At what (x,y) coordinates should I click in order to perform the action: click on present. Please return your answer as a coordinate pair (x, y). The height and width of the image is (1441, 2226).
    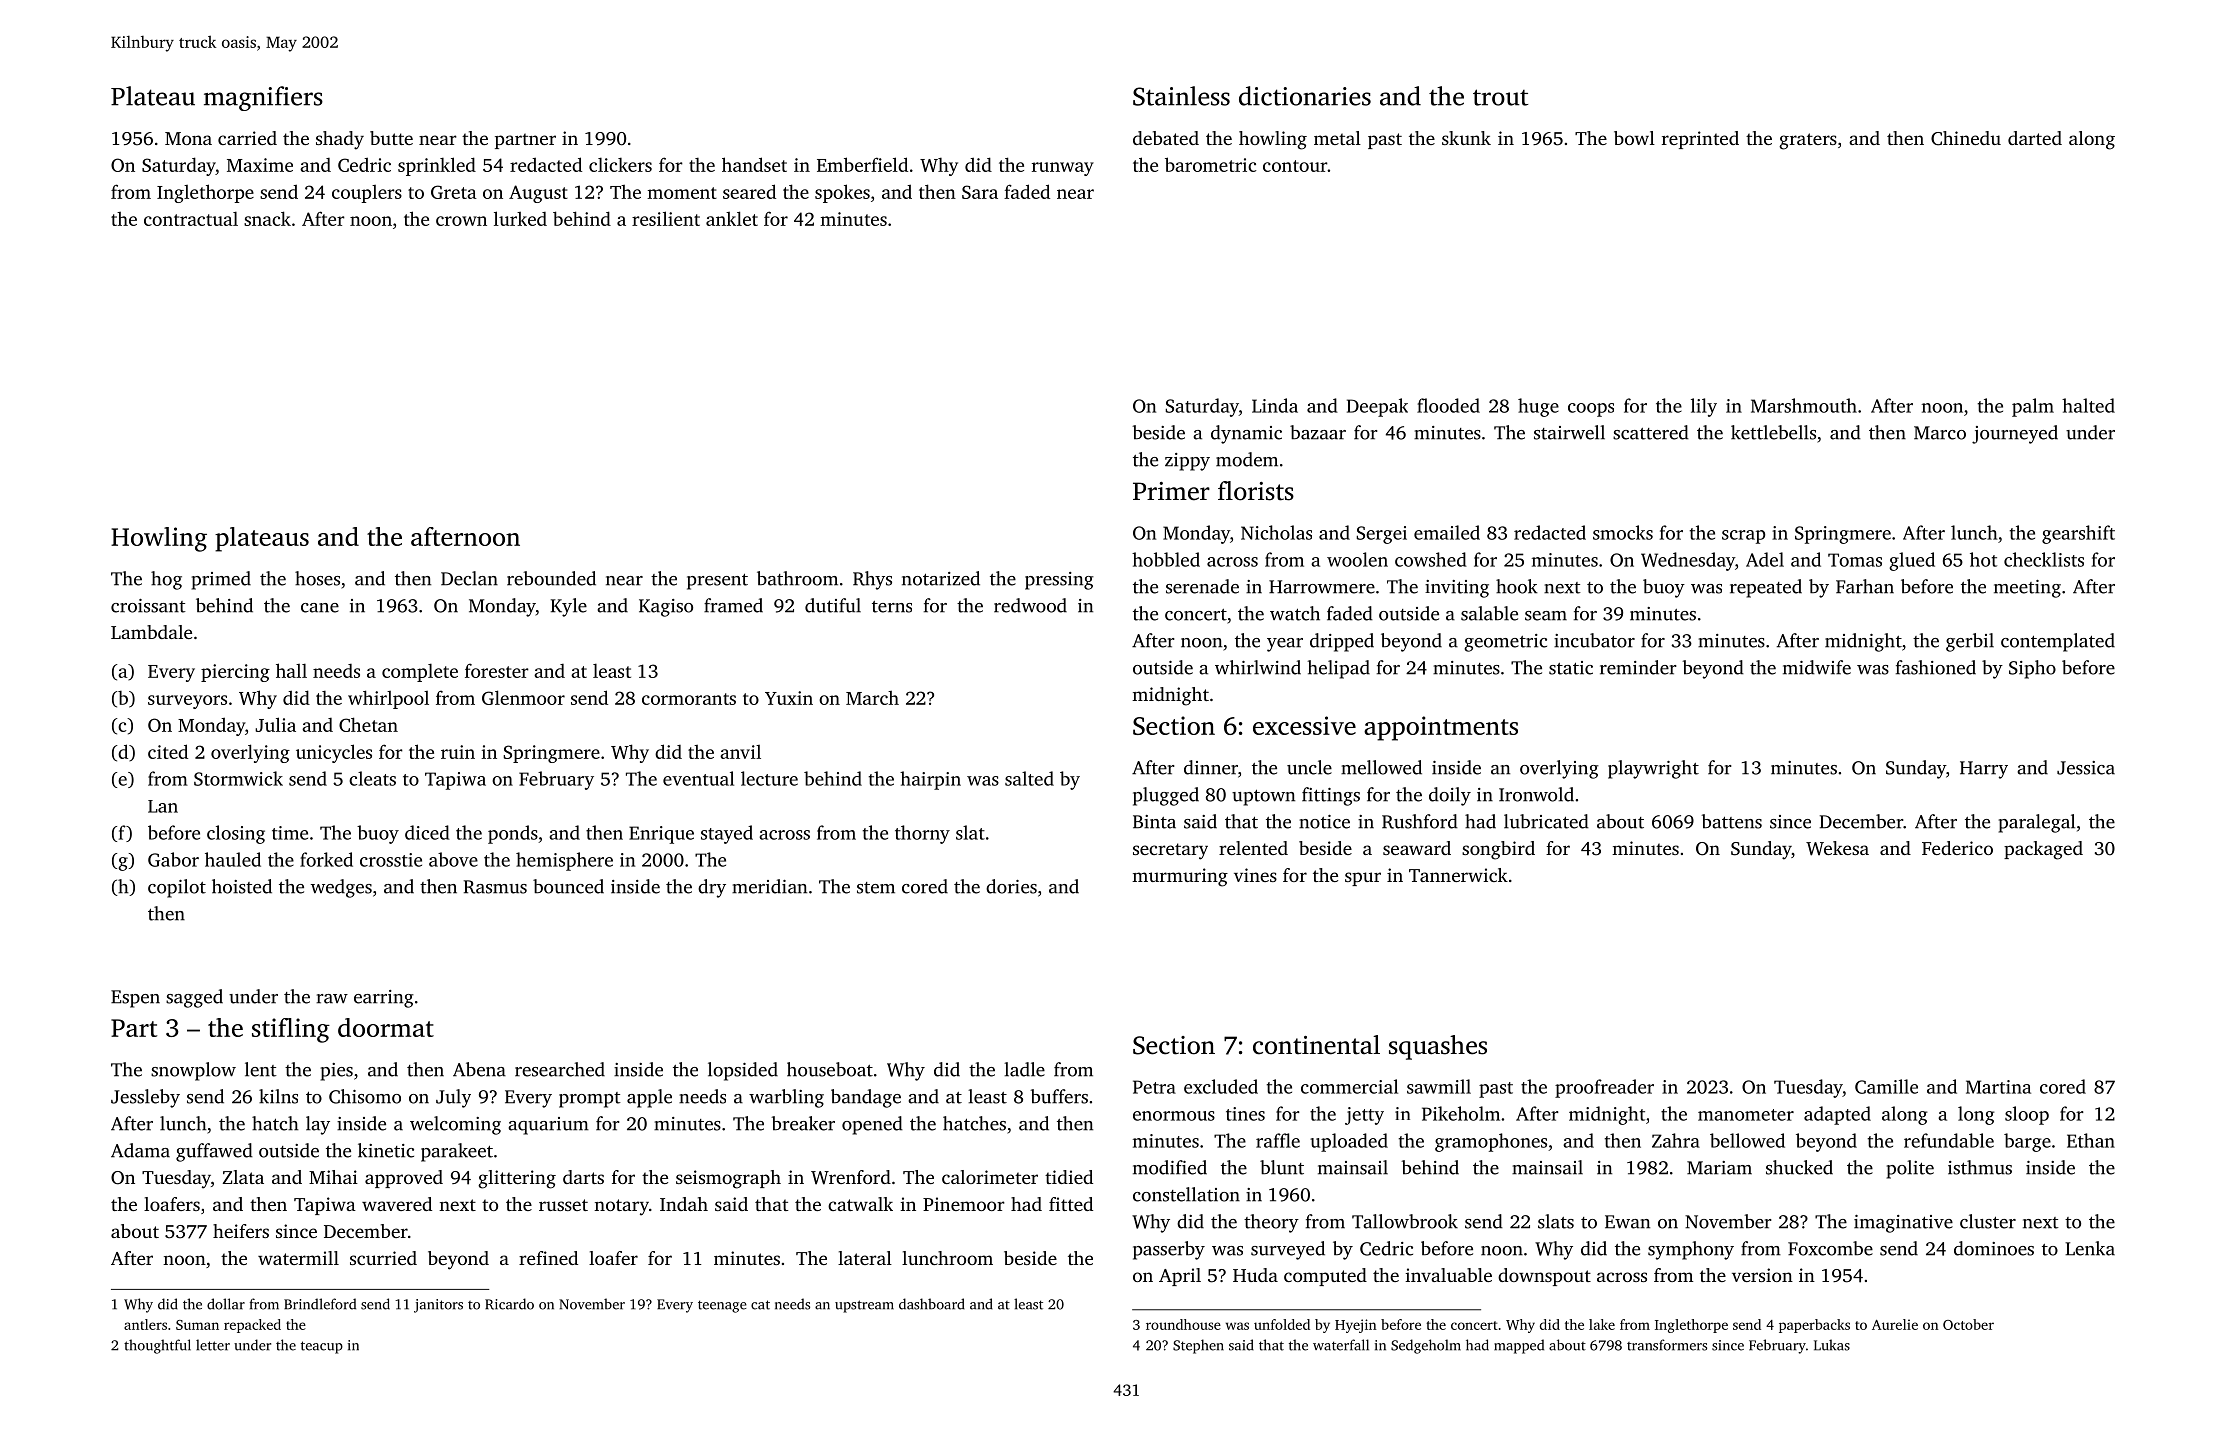
    Looking at the image, I should click on (717, 582).
